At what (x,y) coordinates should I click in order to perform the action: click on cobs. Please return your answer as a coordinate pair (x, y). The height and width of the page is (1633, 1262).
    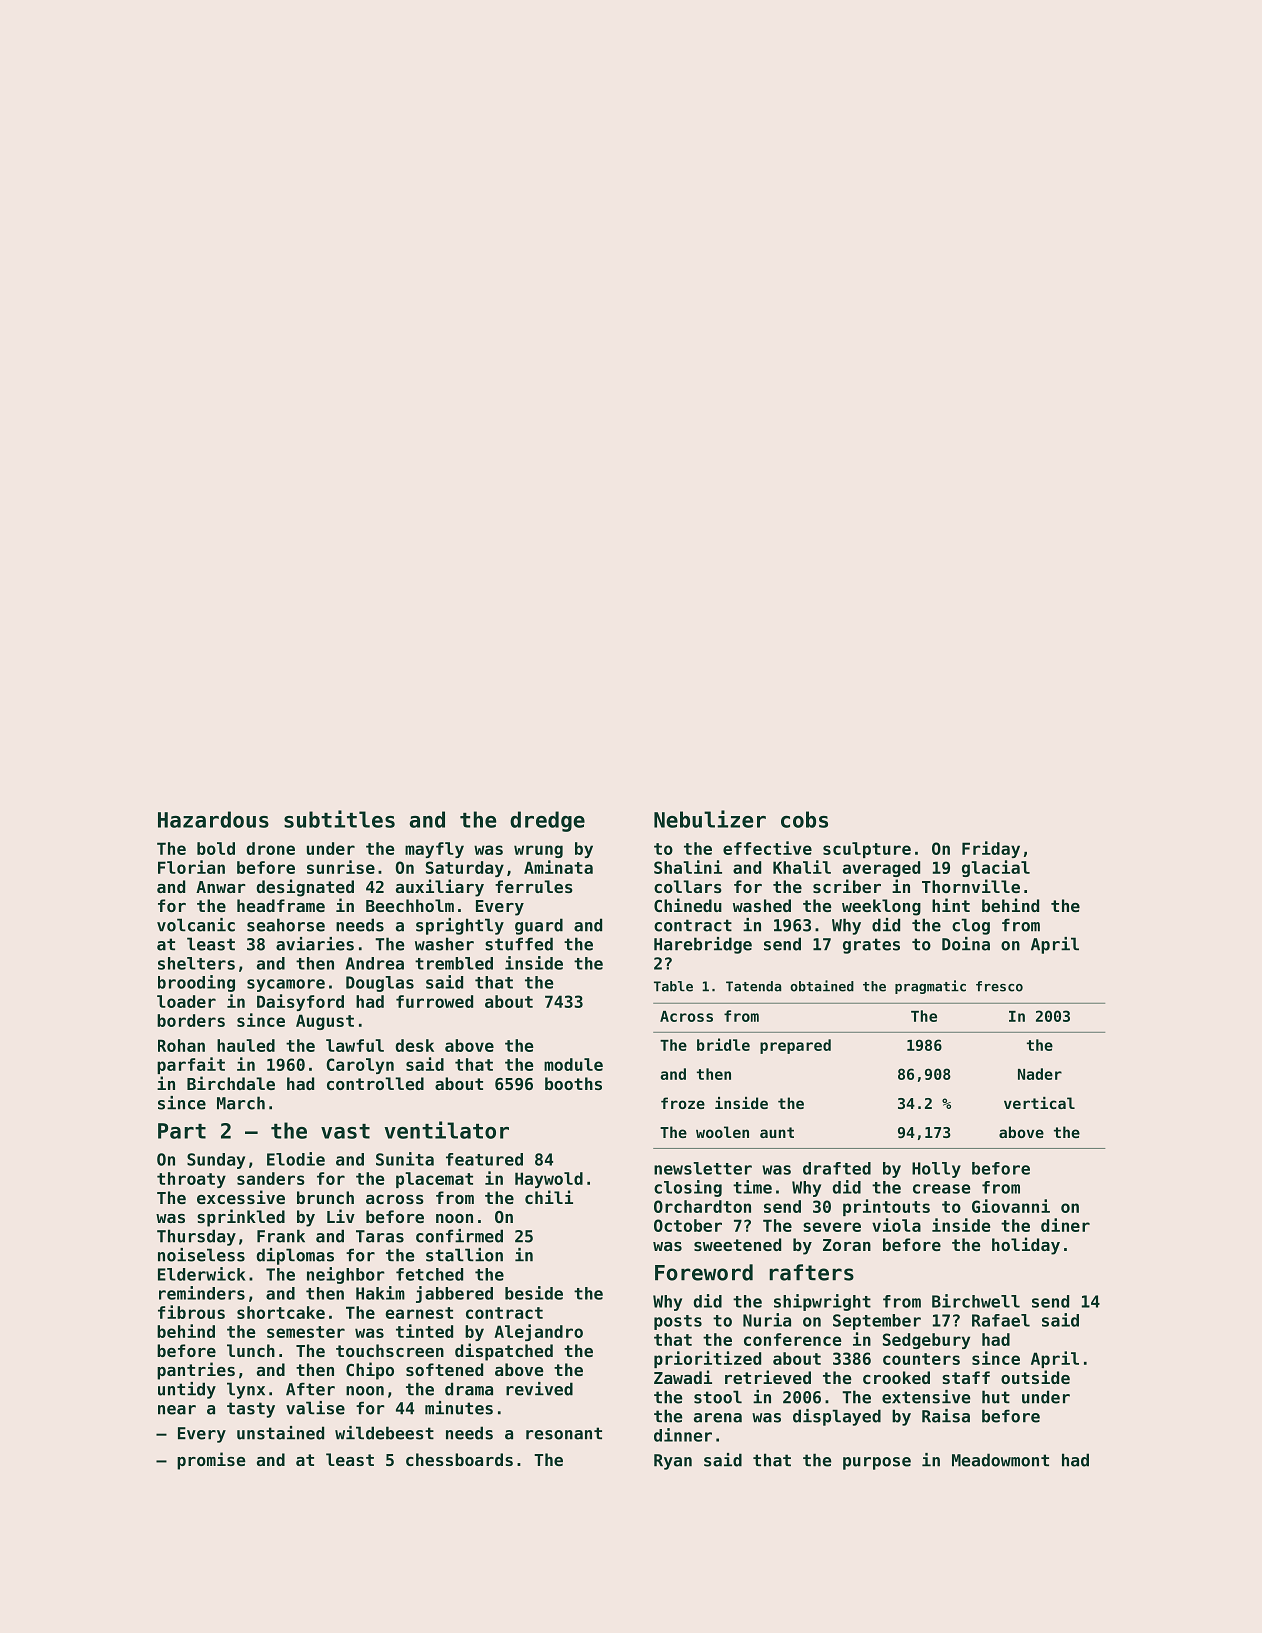
    Looking at the image, I should click on (804, 819).
